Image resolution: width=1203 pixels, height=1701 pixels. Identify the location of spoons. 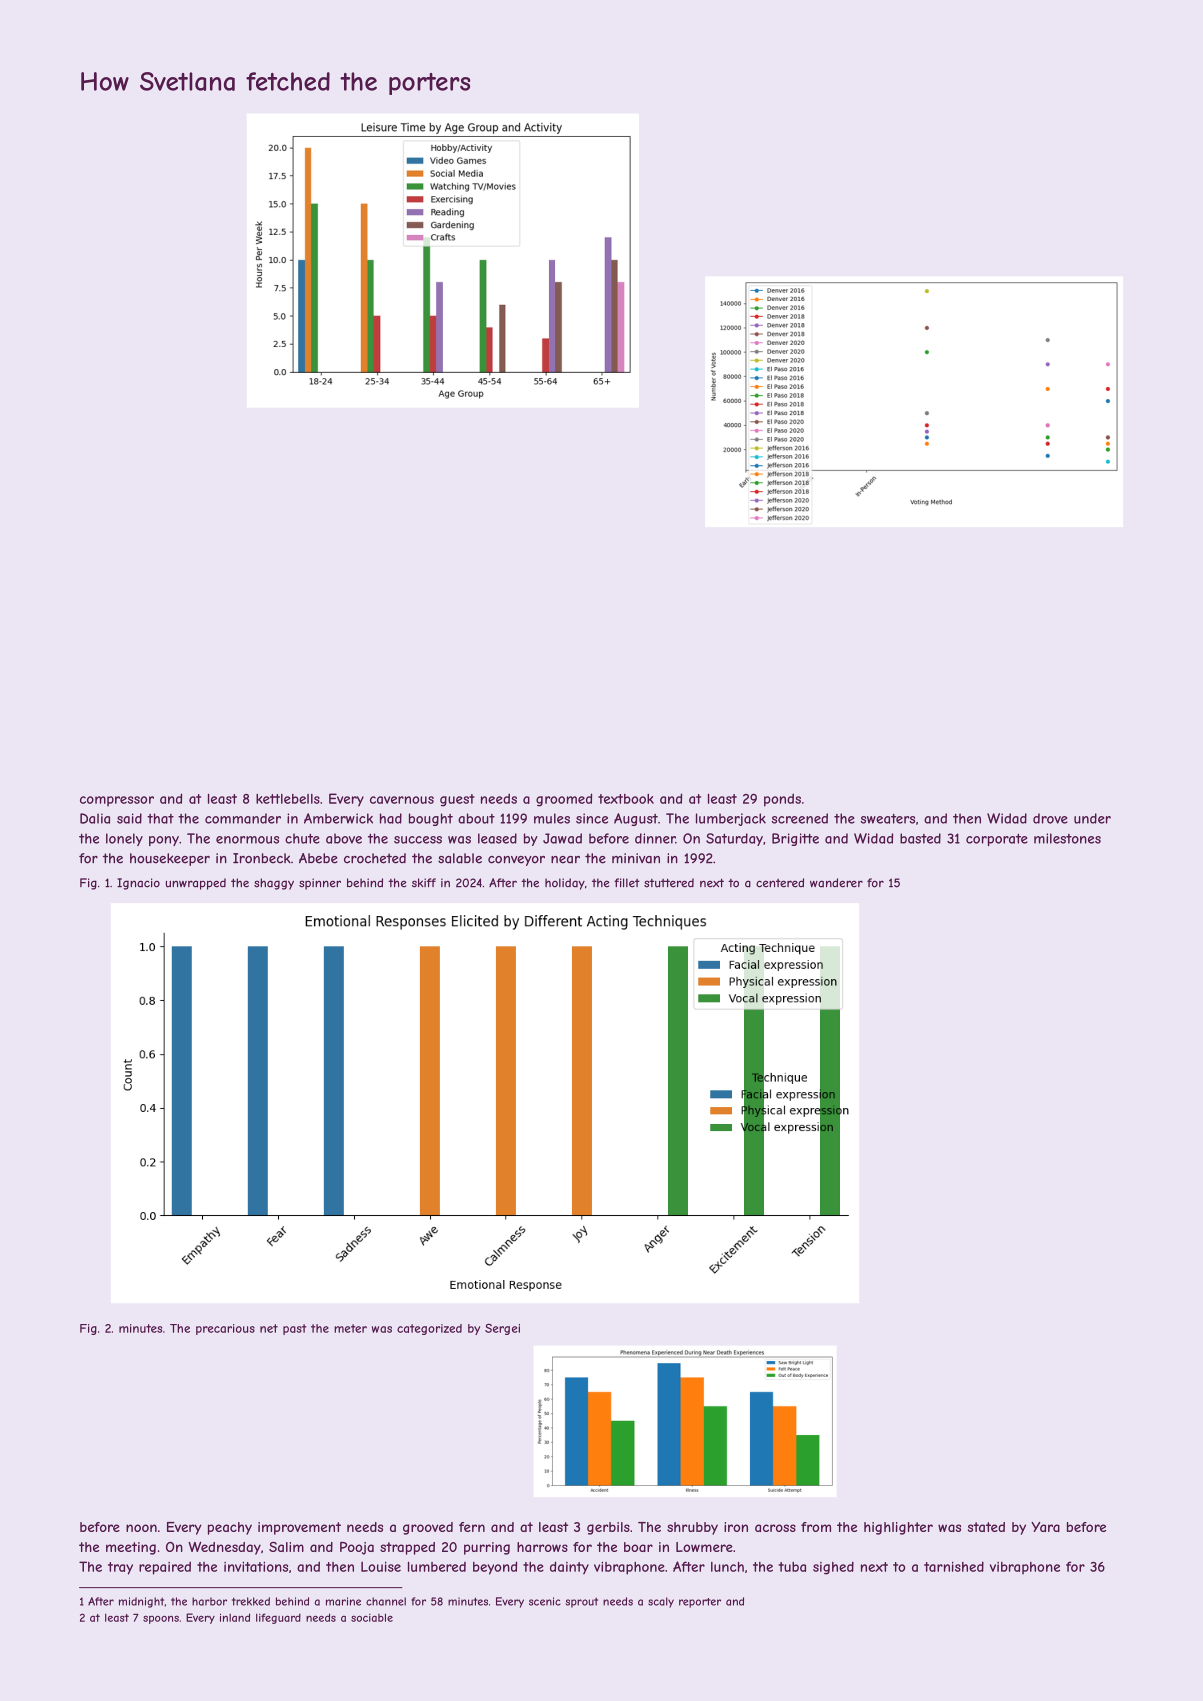
(161, 1620).
